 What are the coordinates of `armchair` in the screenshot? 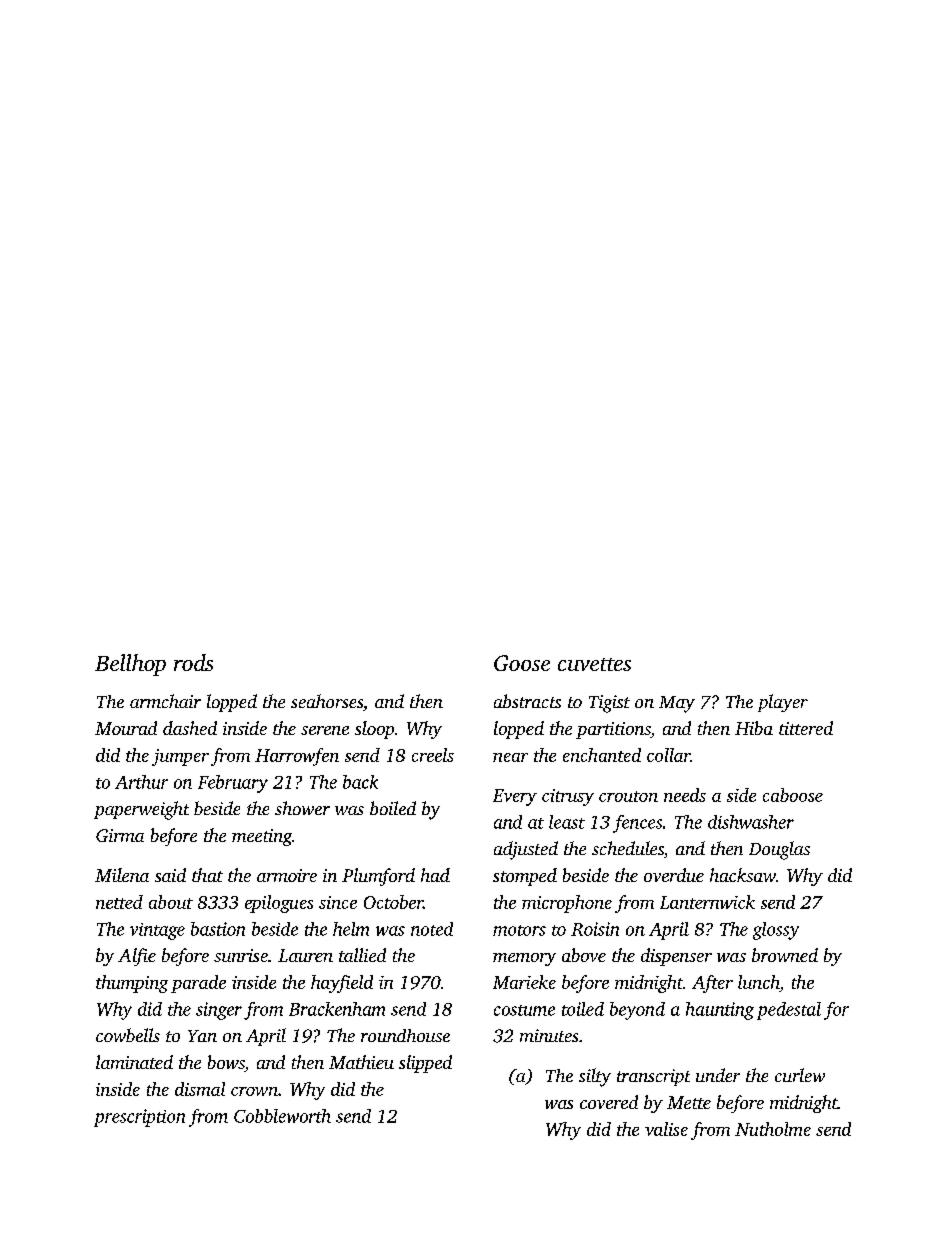 It's located at (165, 701).
